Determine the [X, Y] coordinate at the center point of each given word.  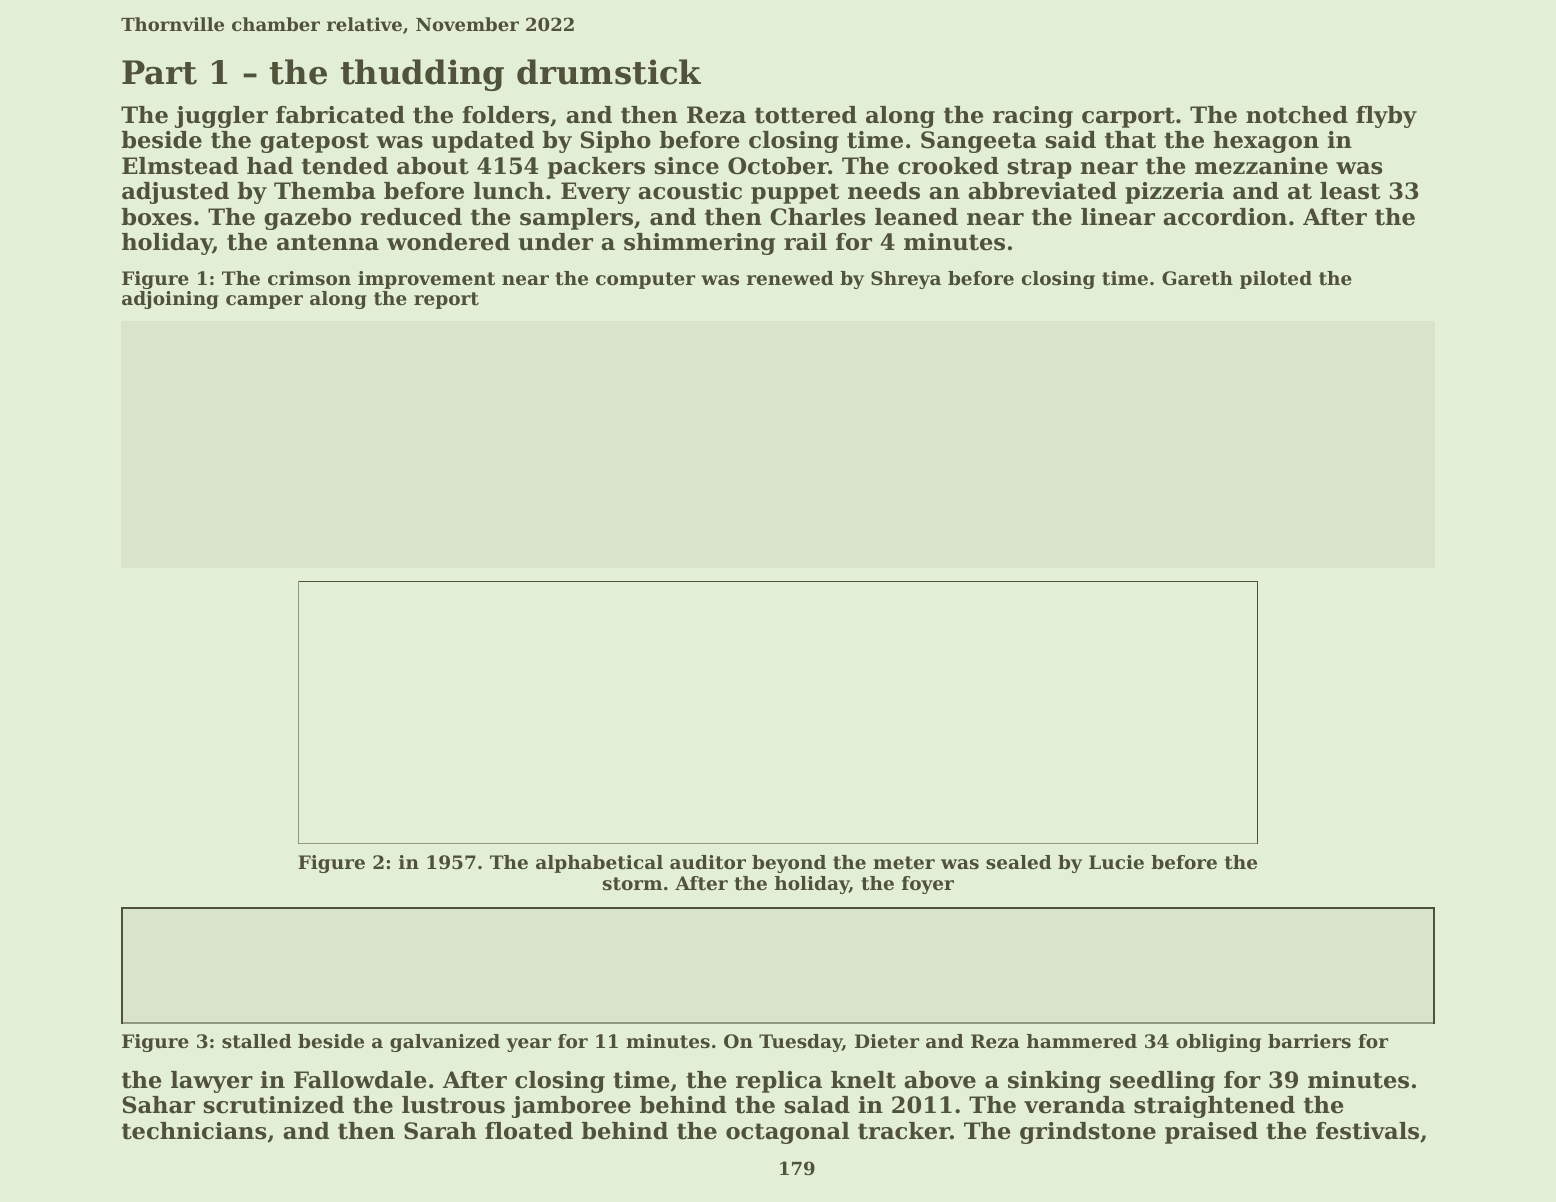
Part [159, 72]
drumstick [609, 72]
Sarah [440, 1131]
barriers [1309, 1041]
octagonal [788, 1133]
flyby [1386, 117]
